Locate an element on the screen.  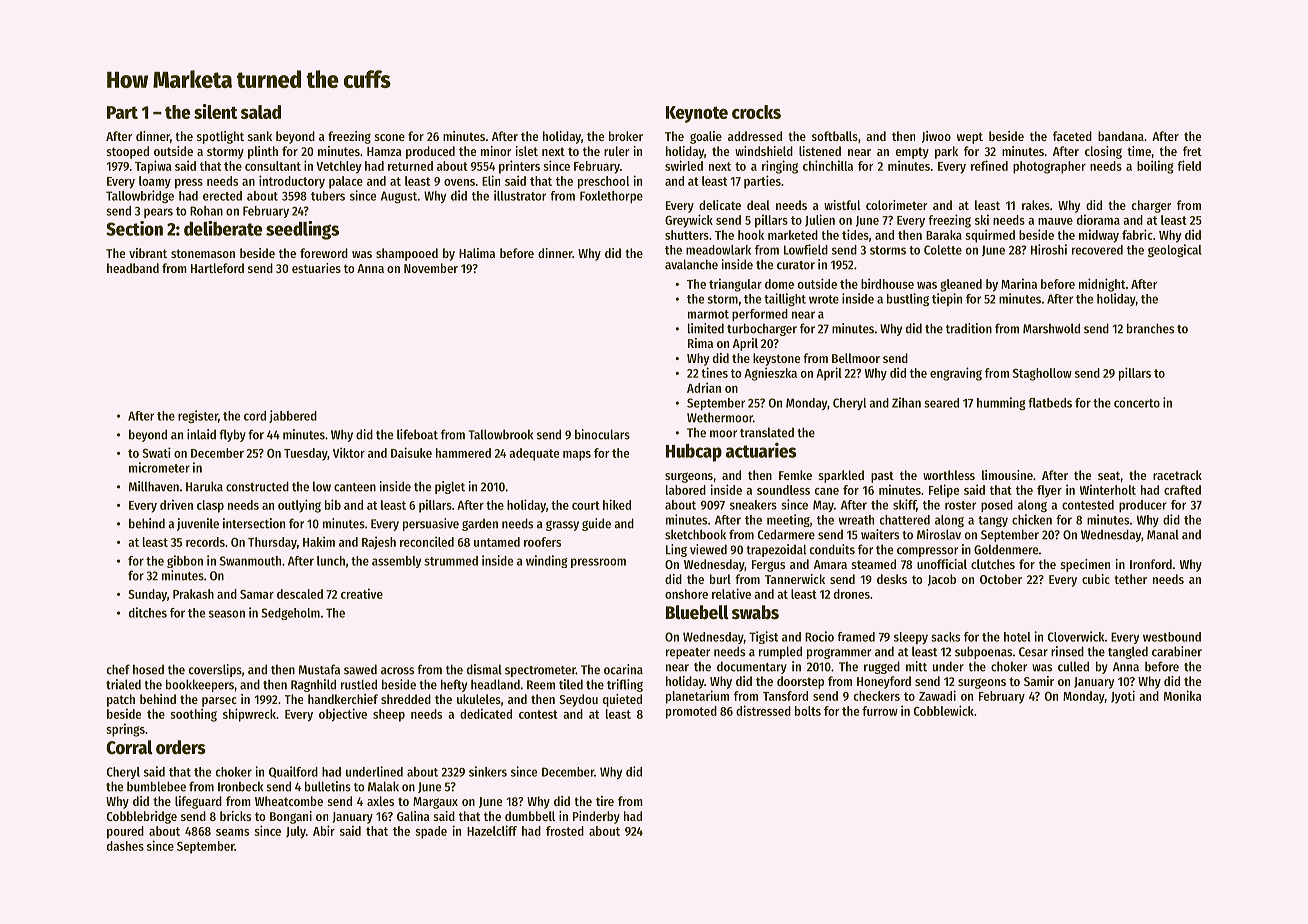
onshore is located at coordinates (686, 594).
